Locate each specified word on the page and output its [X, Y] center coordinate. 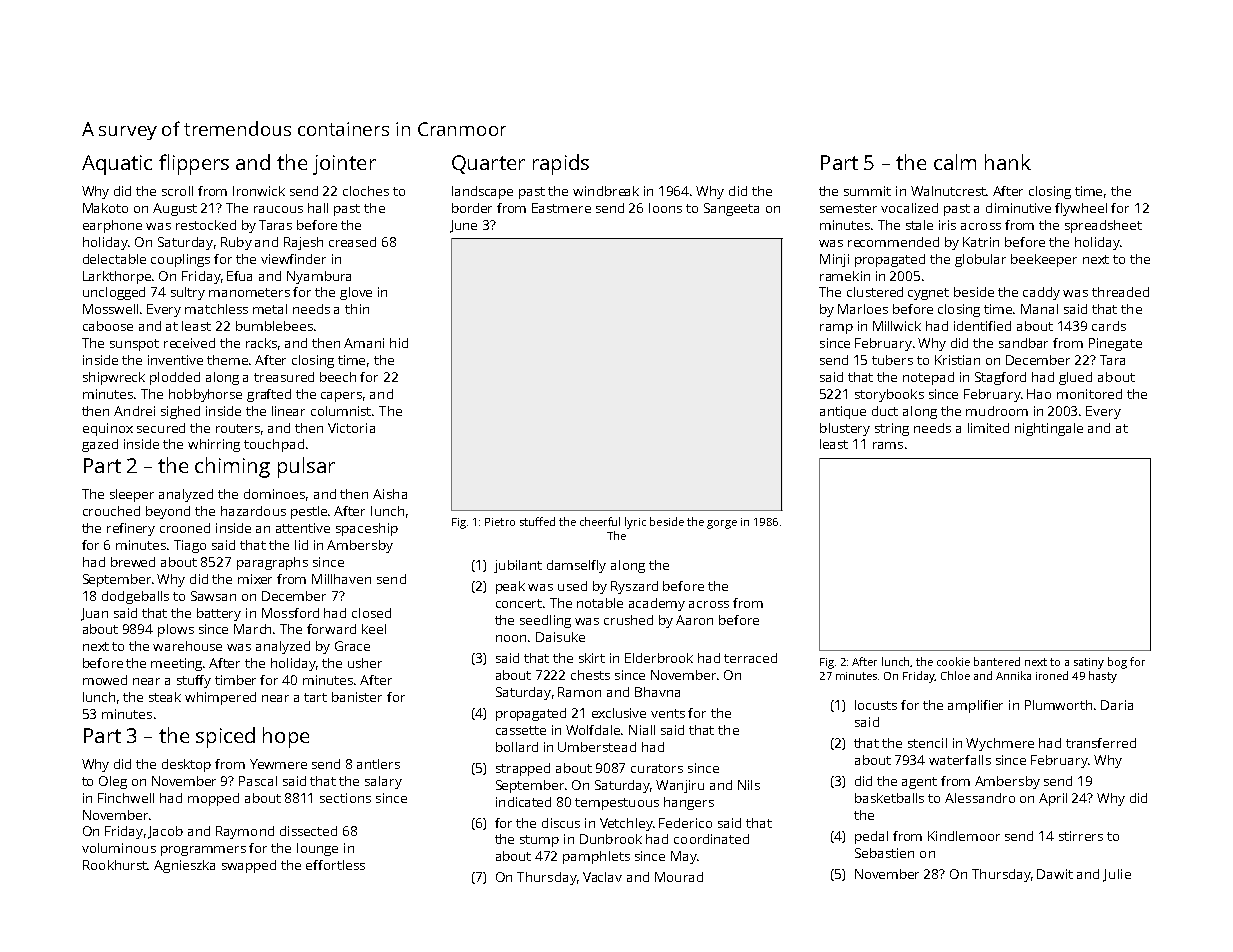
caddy [1041, 293]
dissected [308, 831]
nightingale [1049, 429]
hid [399, 343]
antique [843, 412]
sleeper [132, 495]
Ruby [236, 243]
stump [539, 841]
